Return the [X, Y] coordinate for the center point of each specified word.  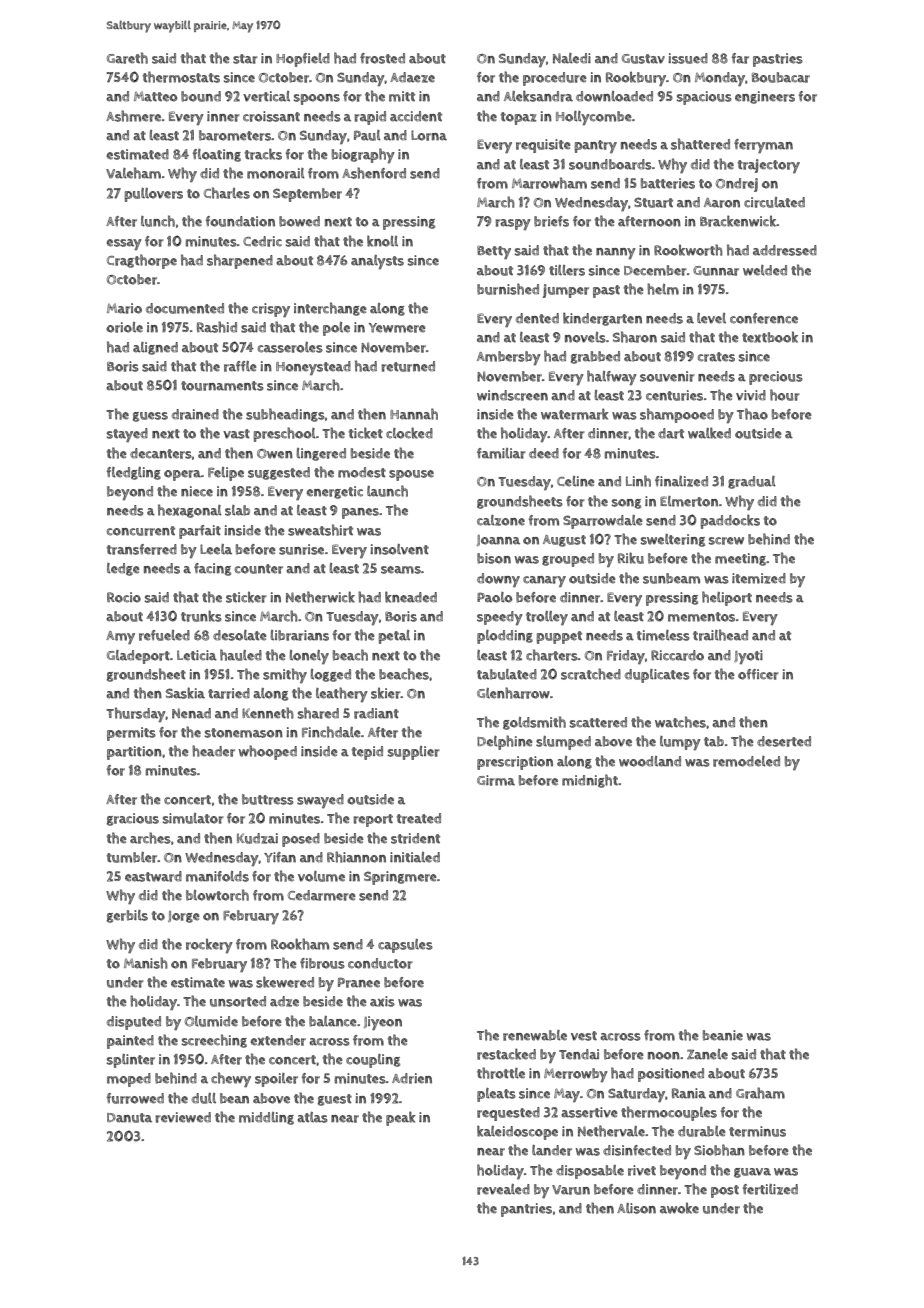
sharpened [240, 261]
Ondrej [737, 185]
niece [197, 491]
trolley [547, 618]
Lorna [429, 135]
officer [758, 674]
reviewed [183, 1117]
